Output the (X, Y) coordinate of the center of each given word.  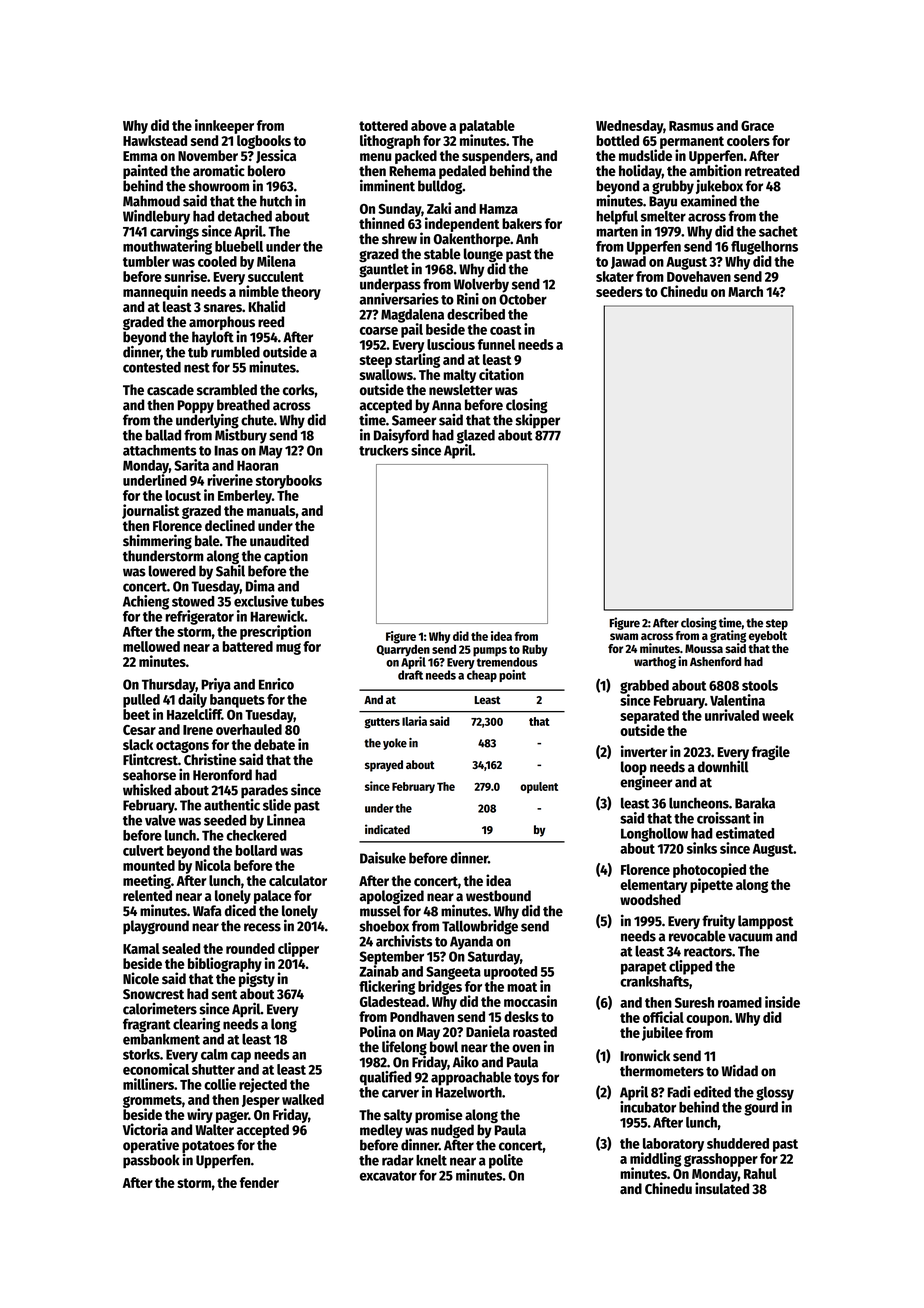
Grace (757, 126)
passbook (151, 1161)
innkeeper (224, 126)
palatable (487, 127)
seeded (225, 820)
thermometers (662, 1071)
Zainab (379, 971)
